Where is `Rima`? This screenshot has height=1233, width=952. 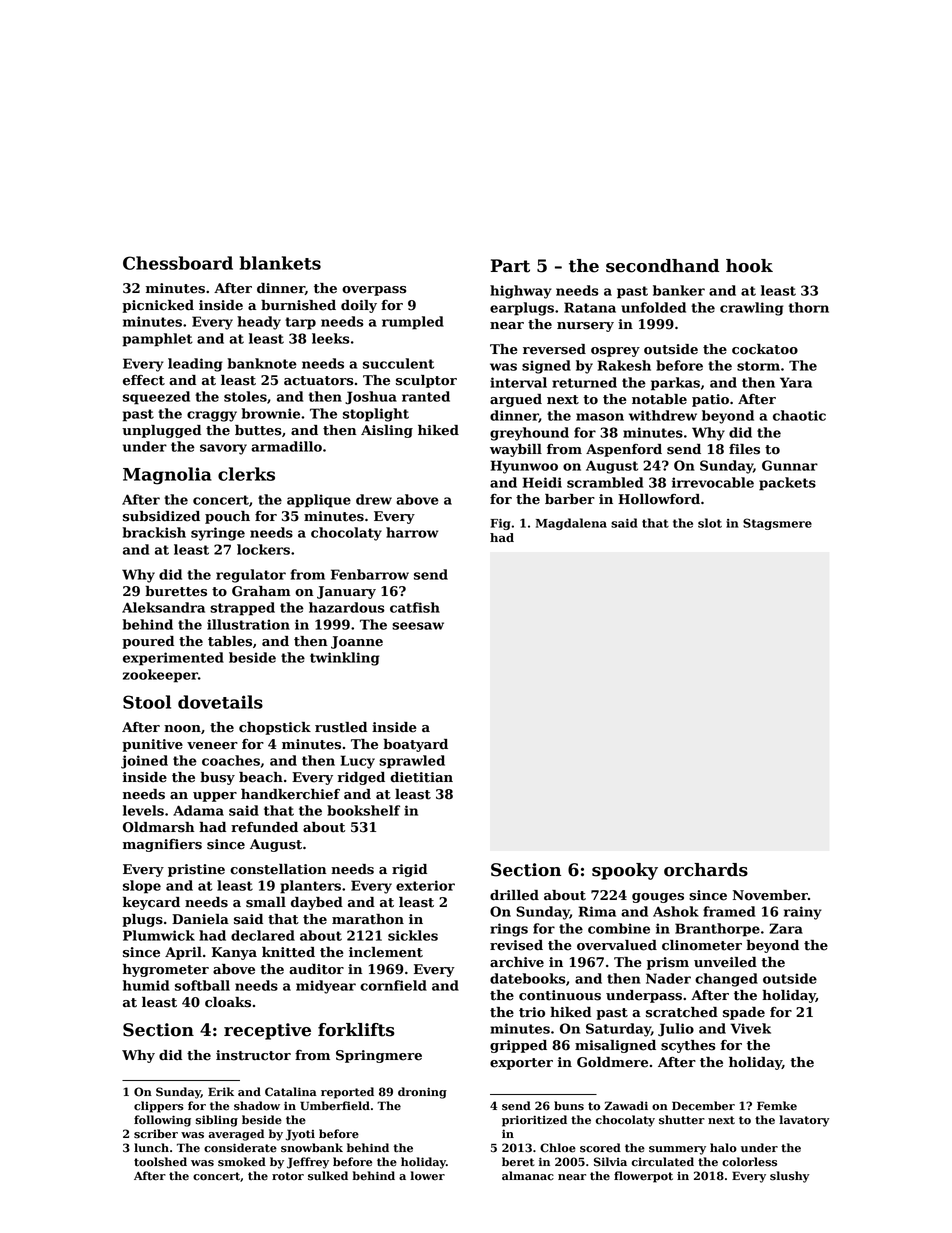
Rima is located at coordinates (597, 911).
